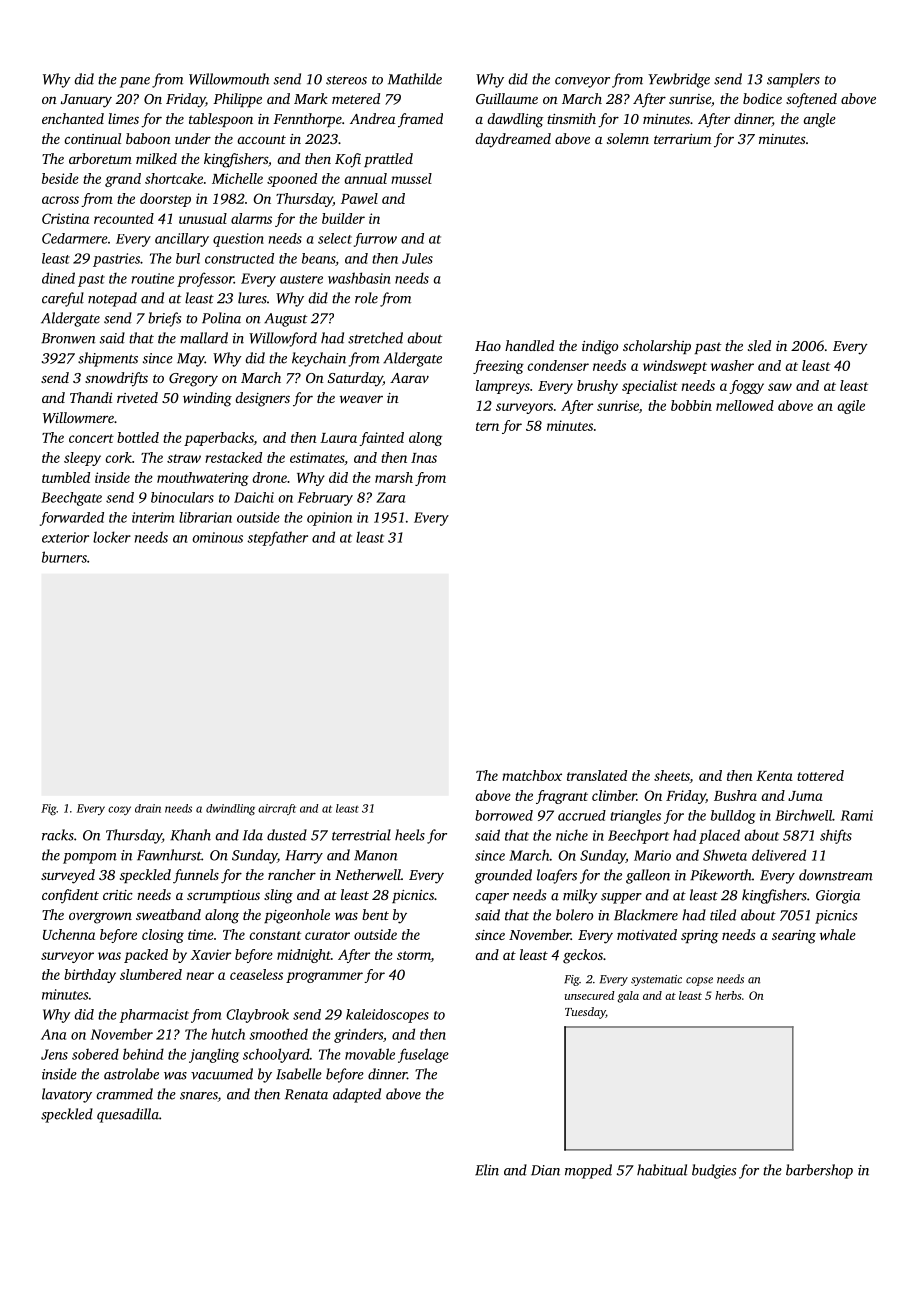 This screenshot has height=1308, width=924. I want to click on schoolyard, so click(276, 1055).
